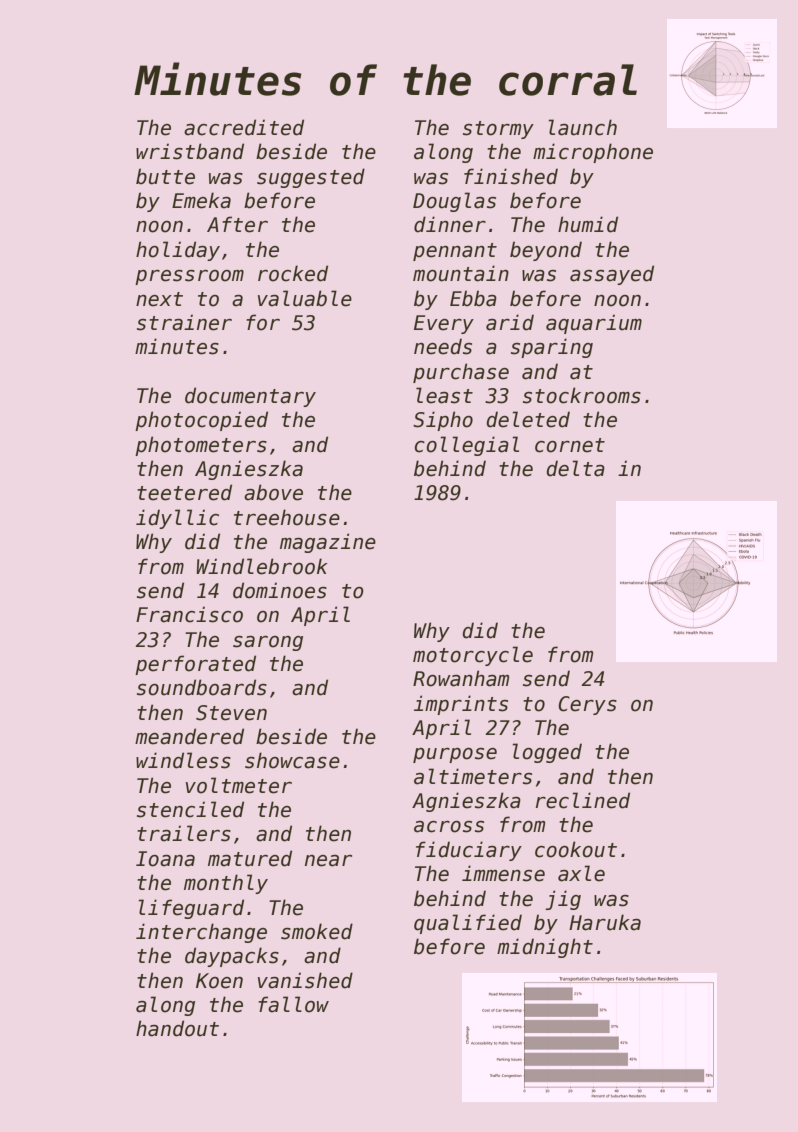  What do you see at coordinates (189, 277) in the screenshot?
I see `pressroom` at bounding box center [189, 277].
